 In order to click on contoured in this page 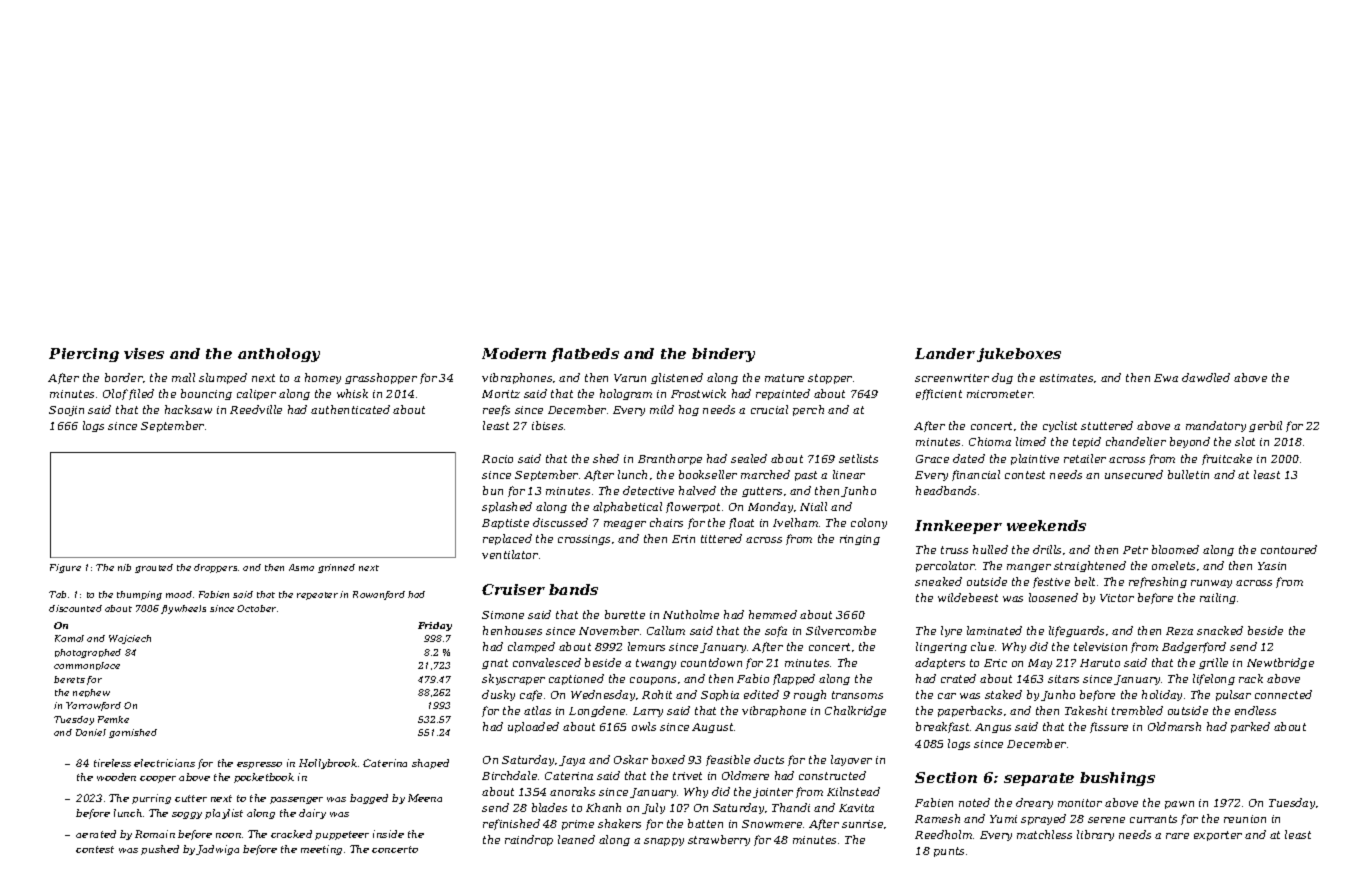, I will do `click(1289, 549)`.
